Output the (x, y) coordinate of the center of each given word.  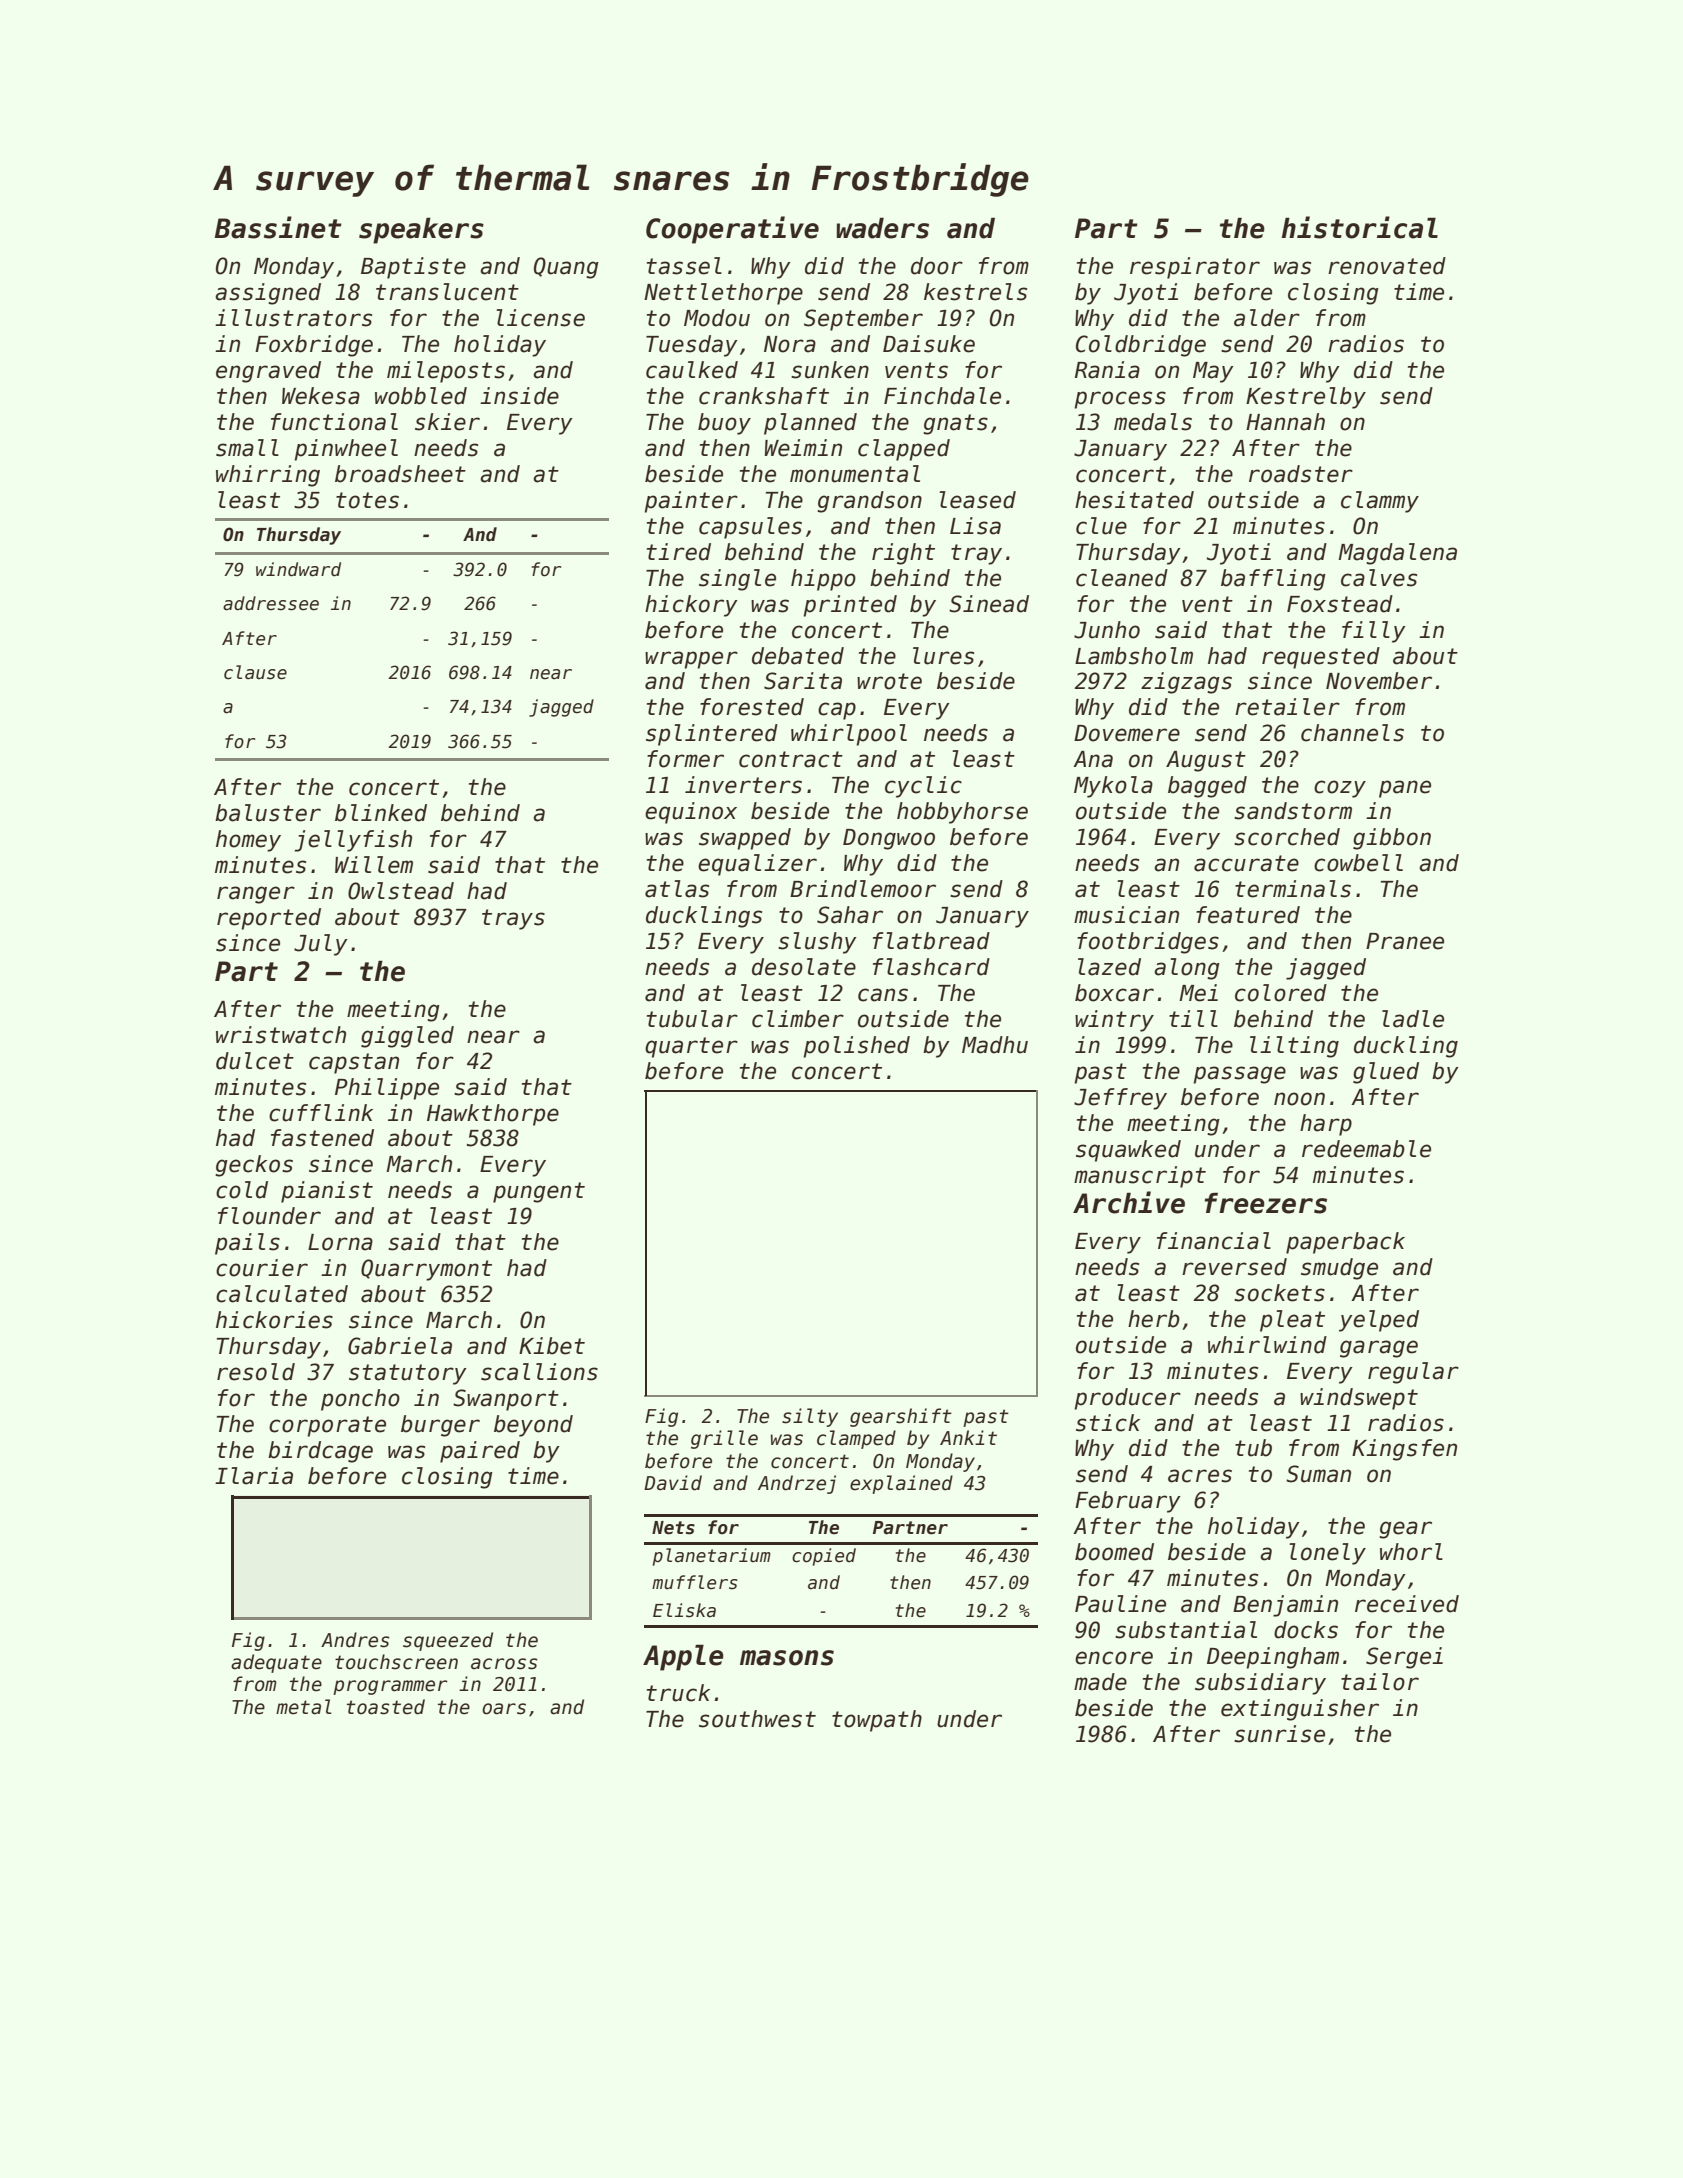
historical (1360, 227)
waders (882, 228)
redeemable (1366, 1149)
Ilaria (254, 1476)
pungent (539, 1192)
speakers (421, 230)
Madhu (995, 1045)
